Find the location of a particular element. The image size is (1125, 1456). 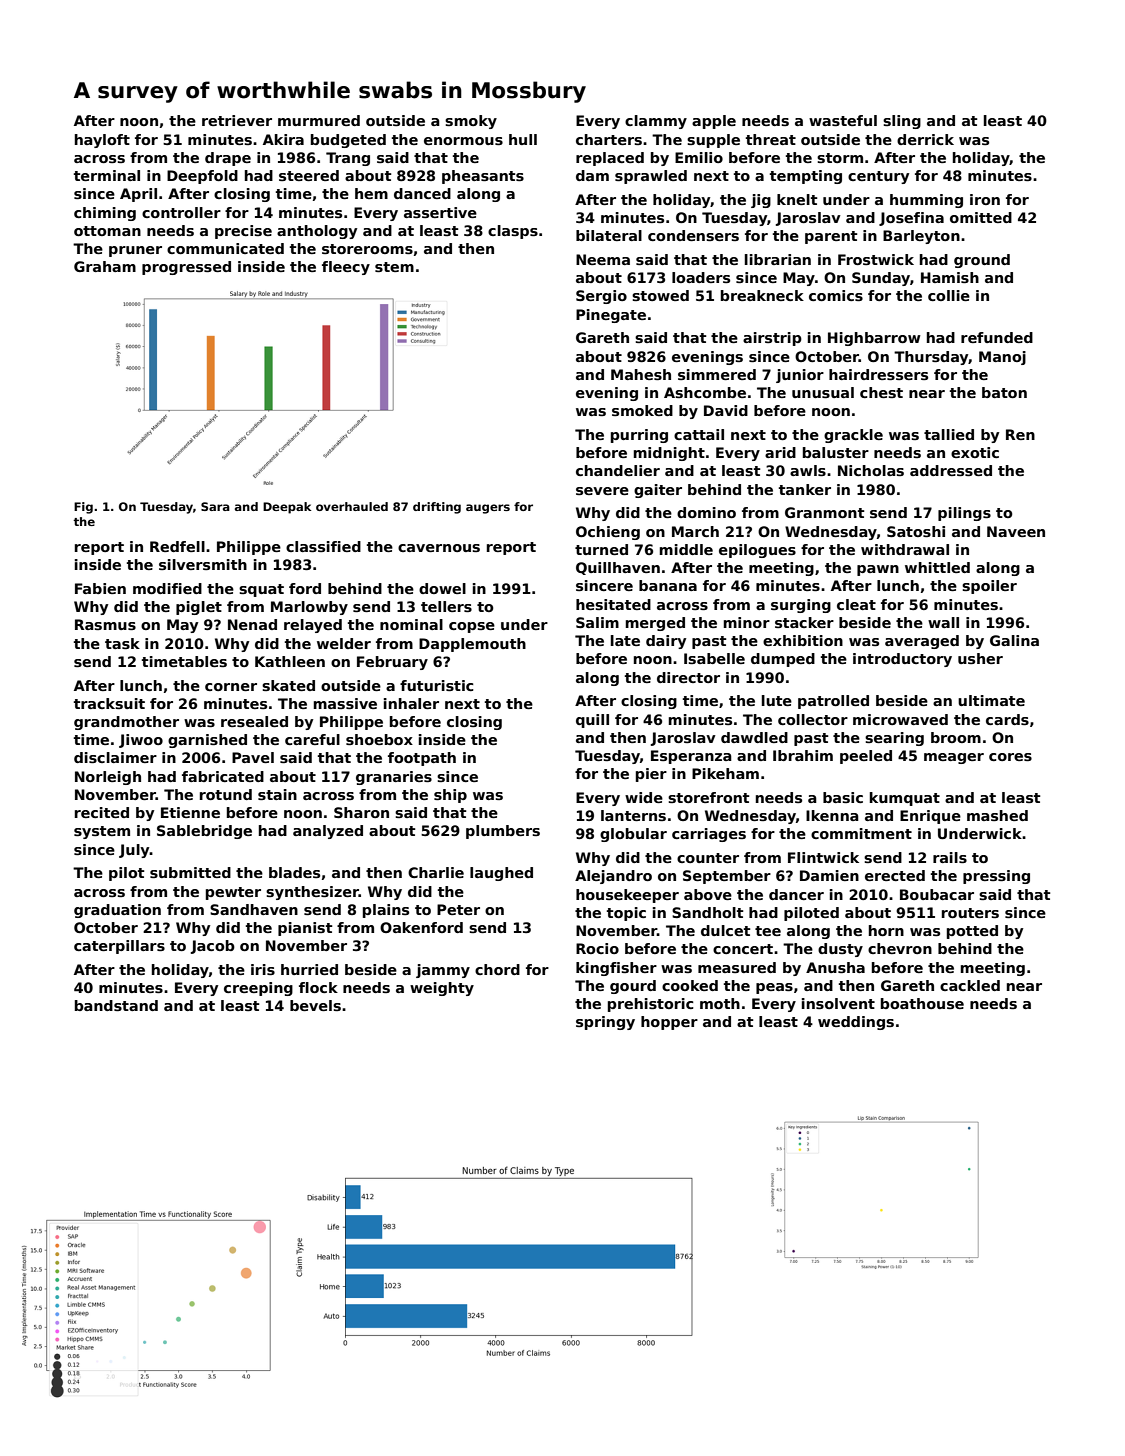

Salim is located at coordinates (597, 622).
